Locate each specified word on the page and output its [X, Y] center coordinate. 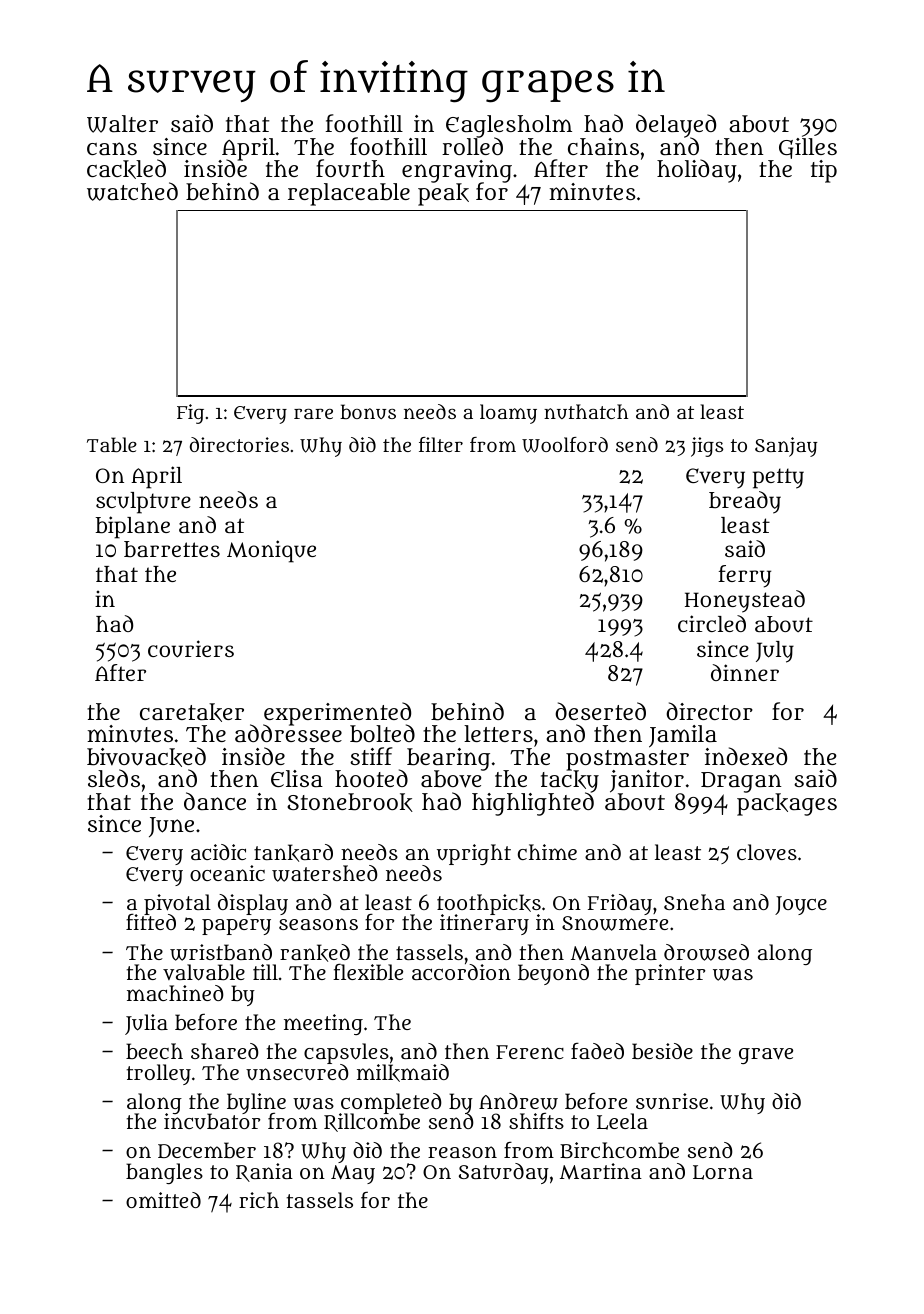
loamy [508, 414]
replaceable [349, 194]
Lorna [723, 1172]
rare [313, 413]
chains [603, 146]
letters [498, 733]
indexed [746, 756]
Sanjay [786, 447]
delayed [676, 126]
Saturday [504, 1173]
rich [259, 1200]
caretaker [192, 712]
